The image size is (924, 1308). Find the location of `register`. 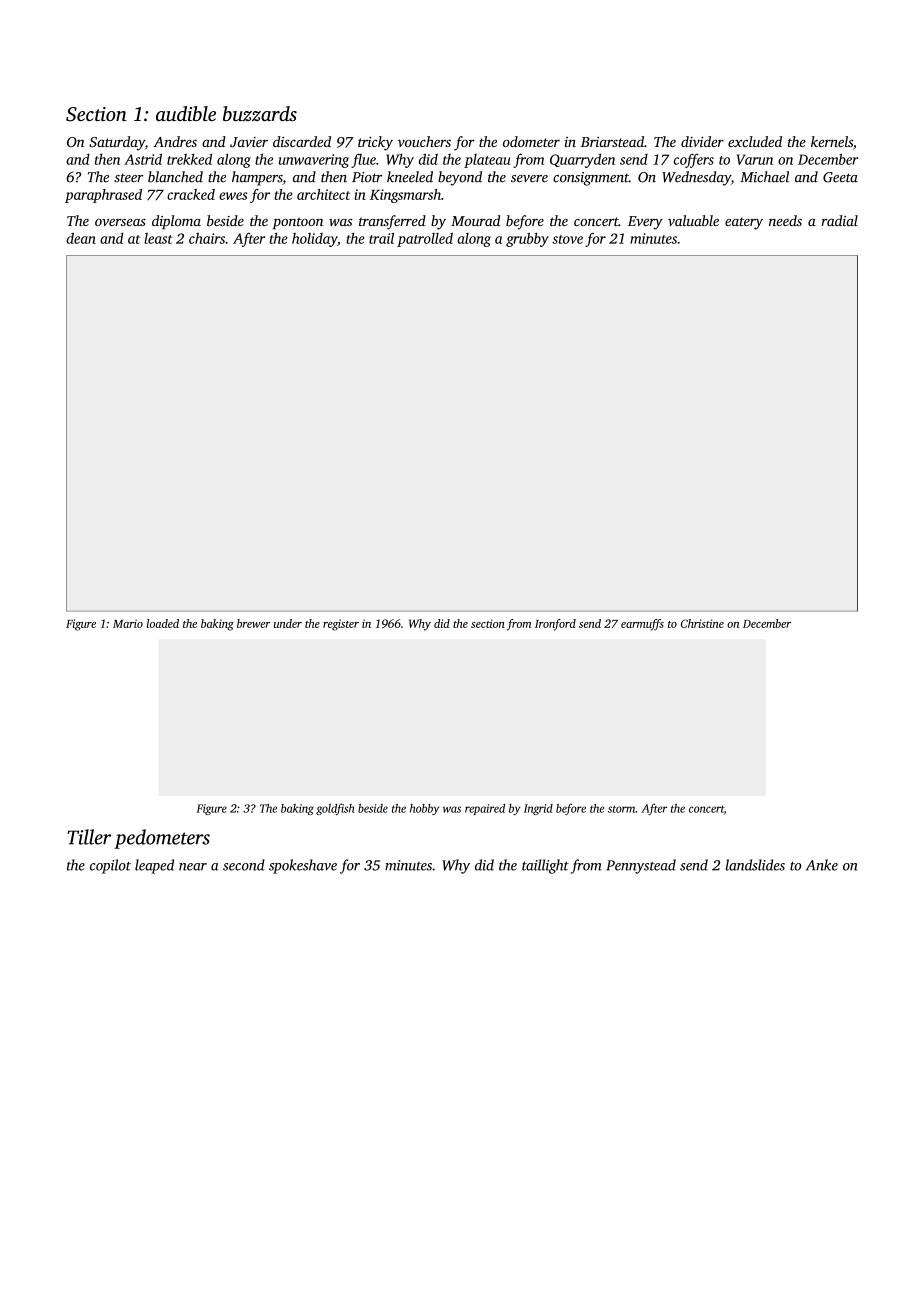

register is located at coordinates (341, 625).
